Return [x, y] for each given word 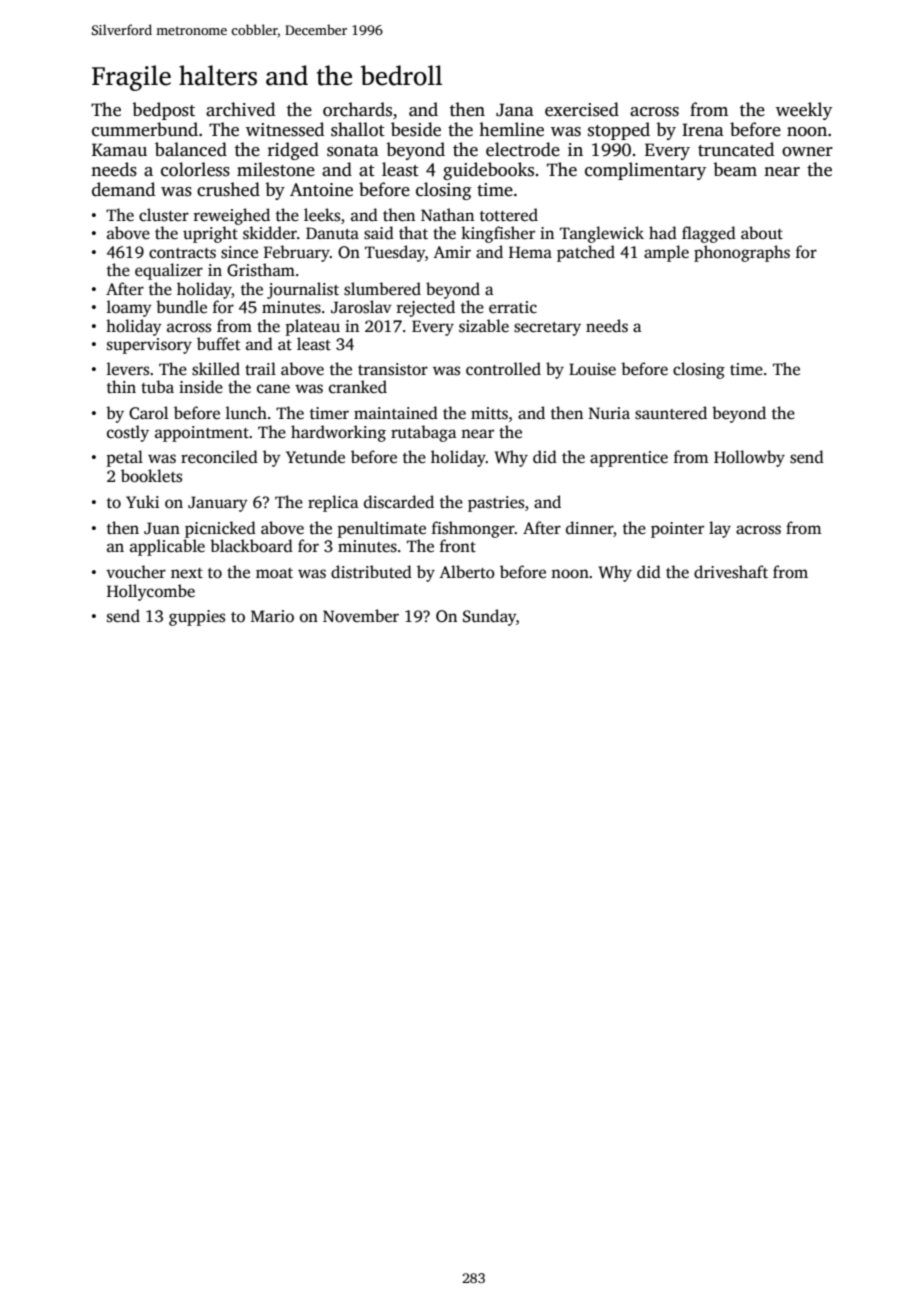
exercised [582, 109]
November [361, 616]
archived [240, 109]
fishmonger [473, 529]
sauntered [671, 413]
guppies [197, 618]
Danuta [332, 233]
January [218, 504]
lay [720, 529]
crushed [228, 189]
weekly [804, 111]
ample [666, 253]
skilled [216, 369]
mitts [489, 413]
